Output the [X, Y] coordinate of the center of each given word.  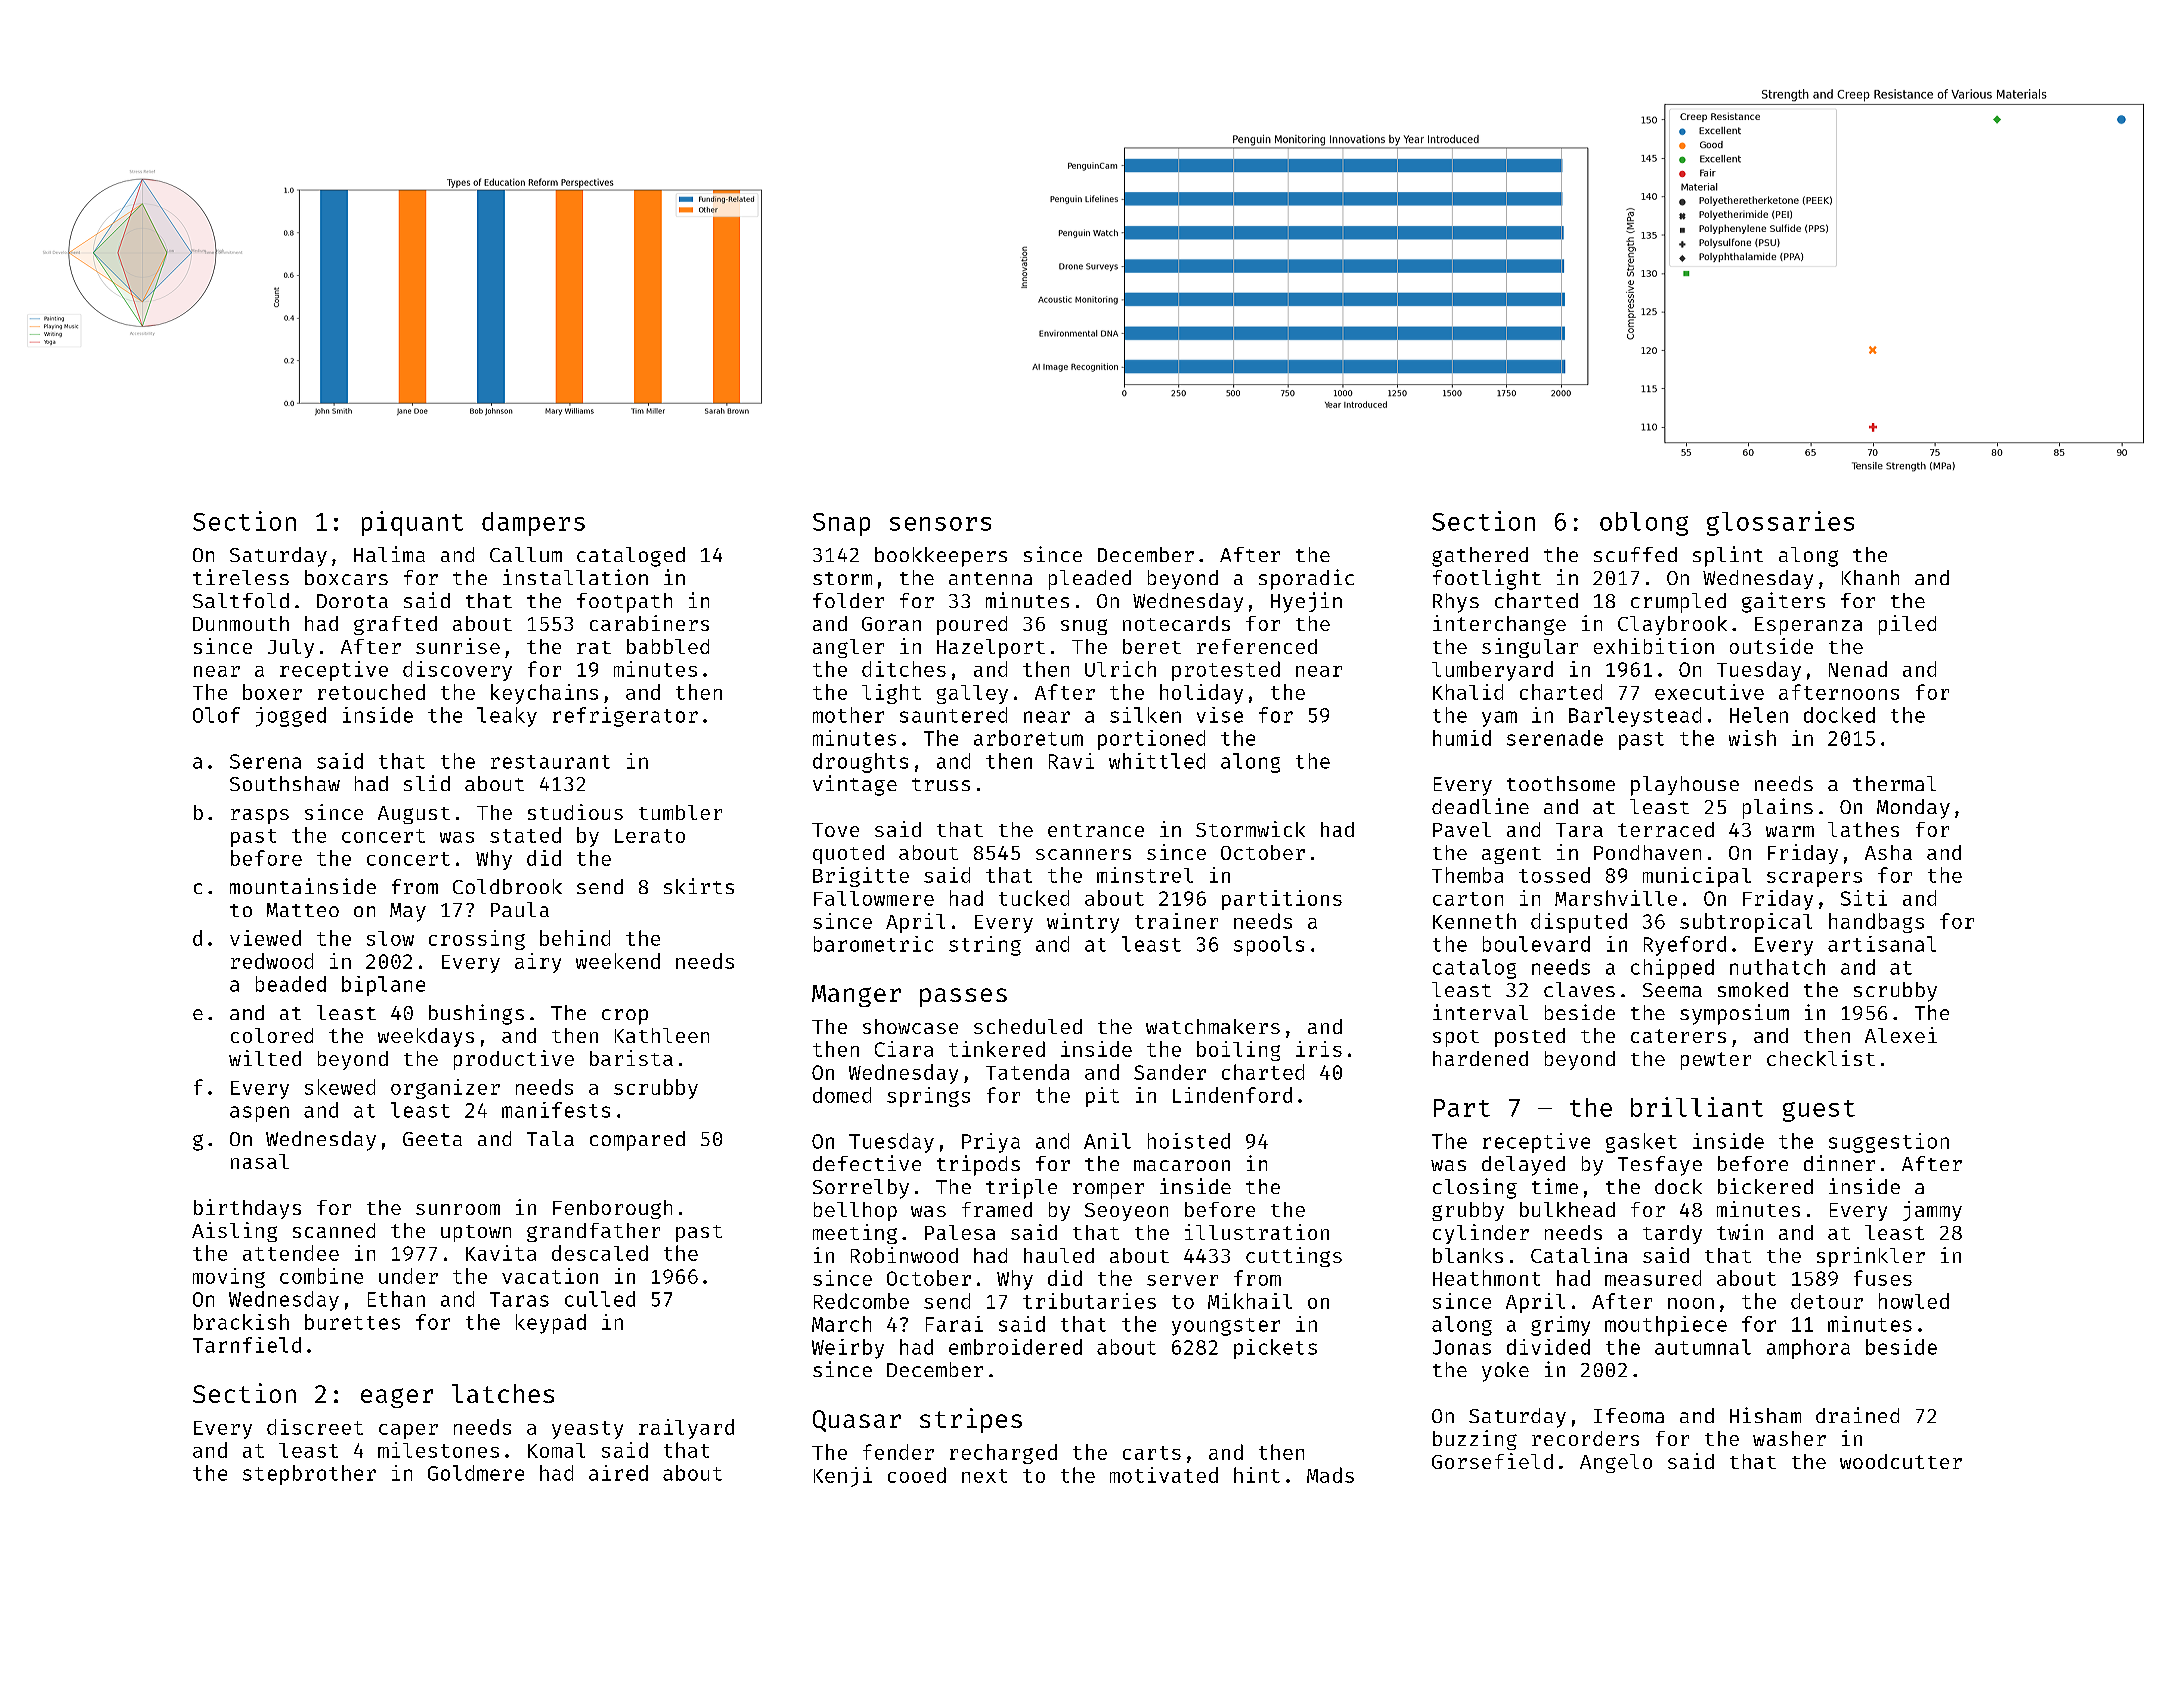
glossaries [1780, 523]
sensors [940, 524]
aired [618, 1473]
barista [631, 1058]
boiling [1238, 1051]
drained [1857, 1415]
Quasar [857, 1421]
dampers [533, 524]
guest [1819, 1111]
